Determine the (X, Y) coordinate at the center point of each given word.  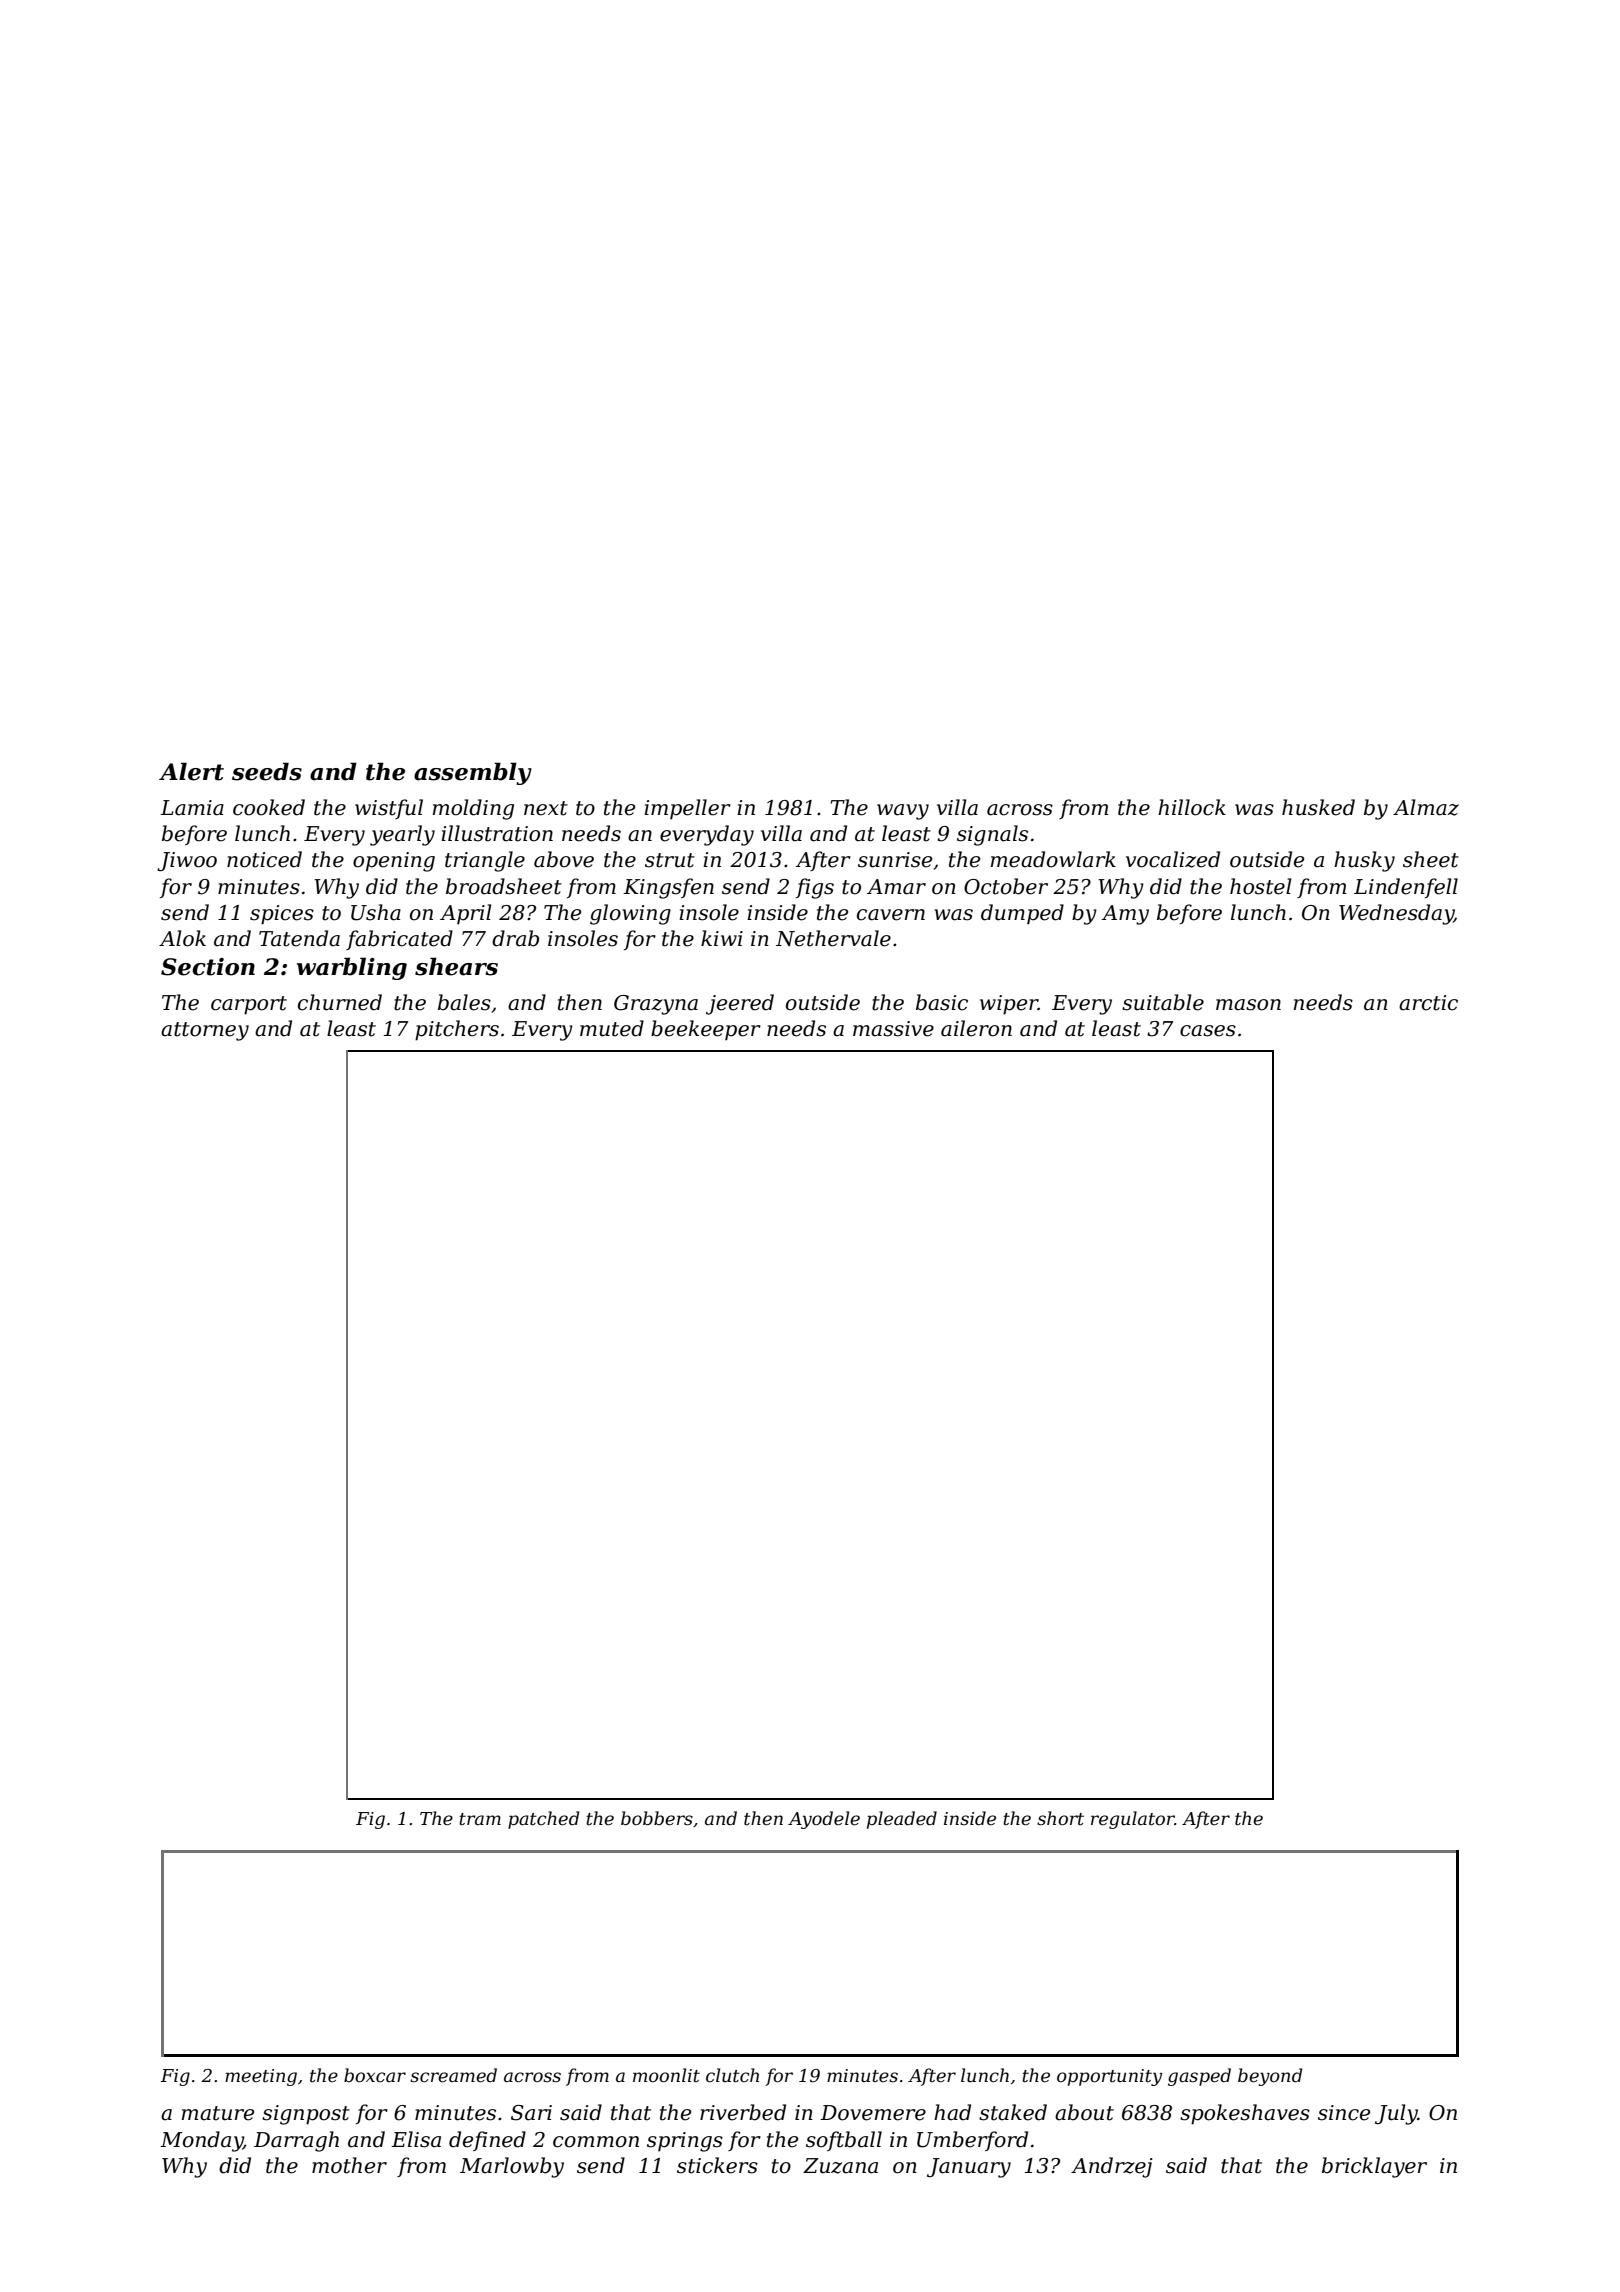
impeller (687, 809)
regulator (1133, 1820)
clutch (732, 2075)
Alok (182, 938)
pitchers (457, 1030)
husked (1318, 807)
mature (218, 2113)
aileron (976, 1028)
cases (1208, 1031)
